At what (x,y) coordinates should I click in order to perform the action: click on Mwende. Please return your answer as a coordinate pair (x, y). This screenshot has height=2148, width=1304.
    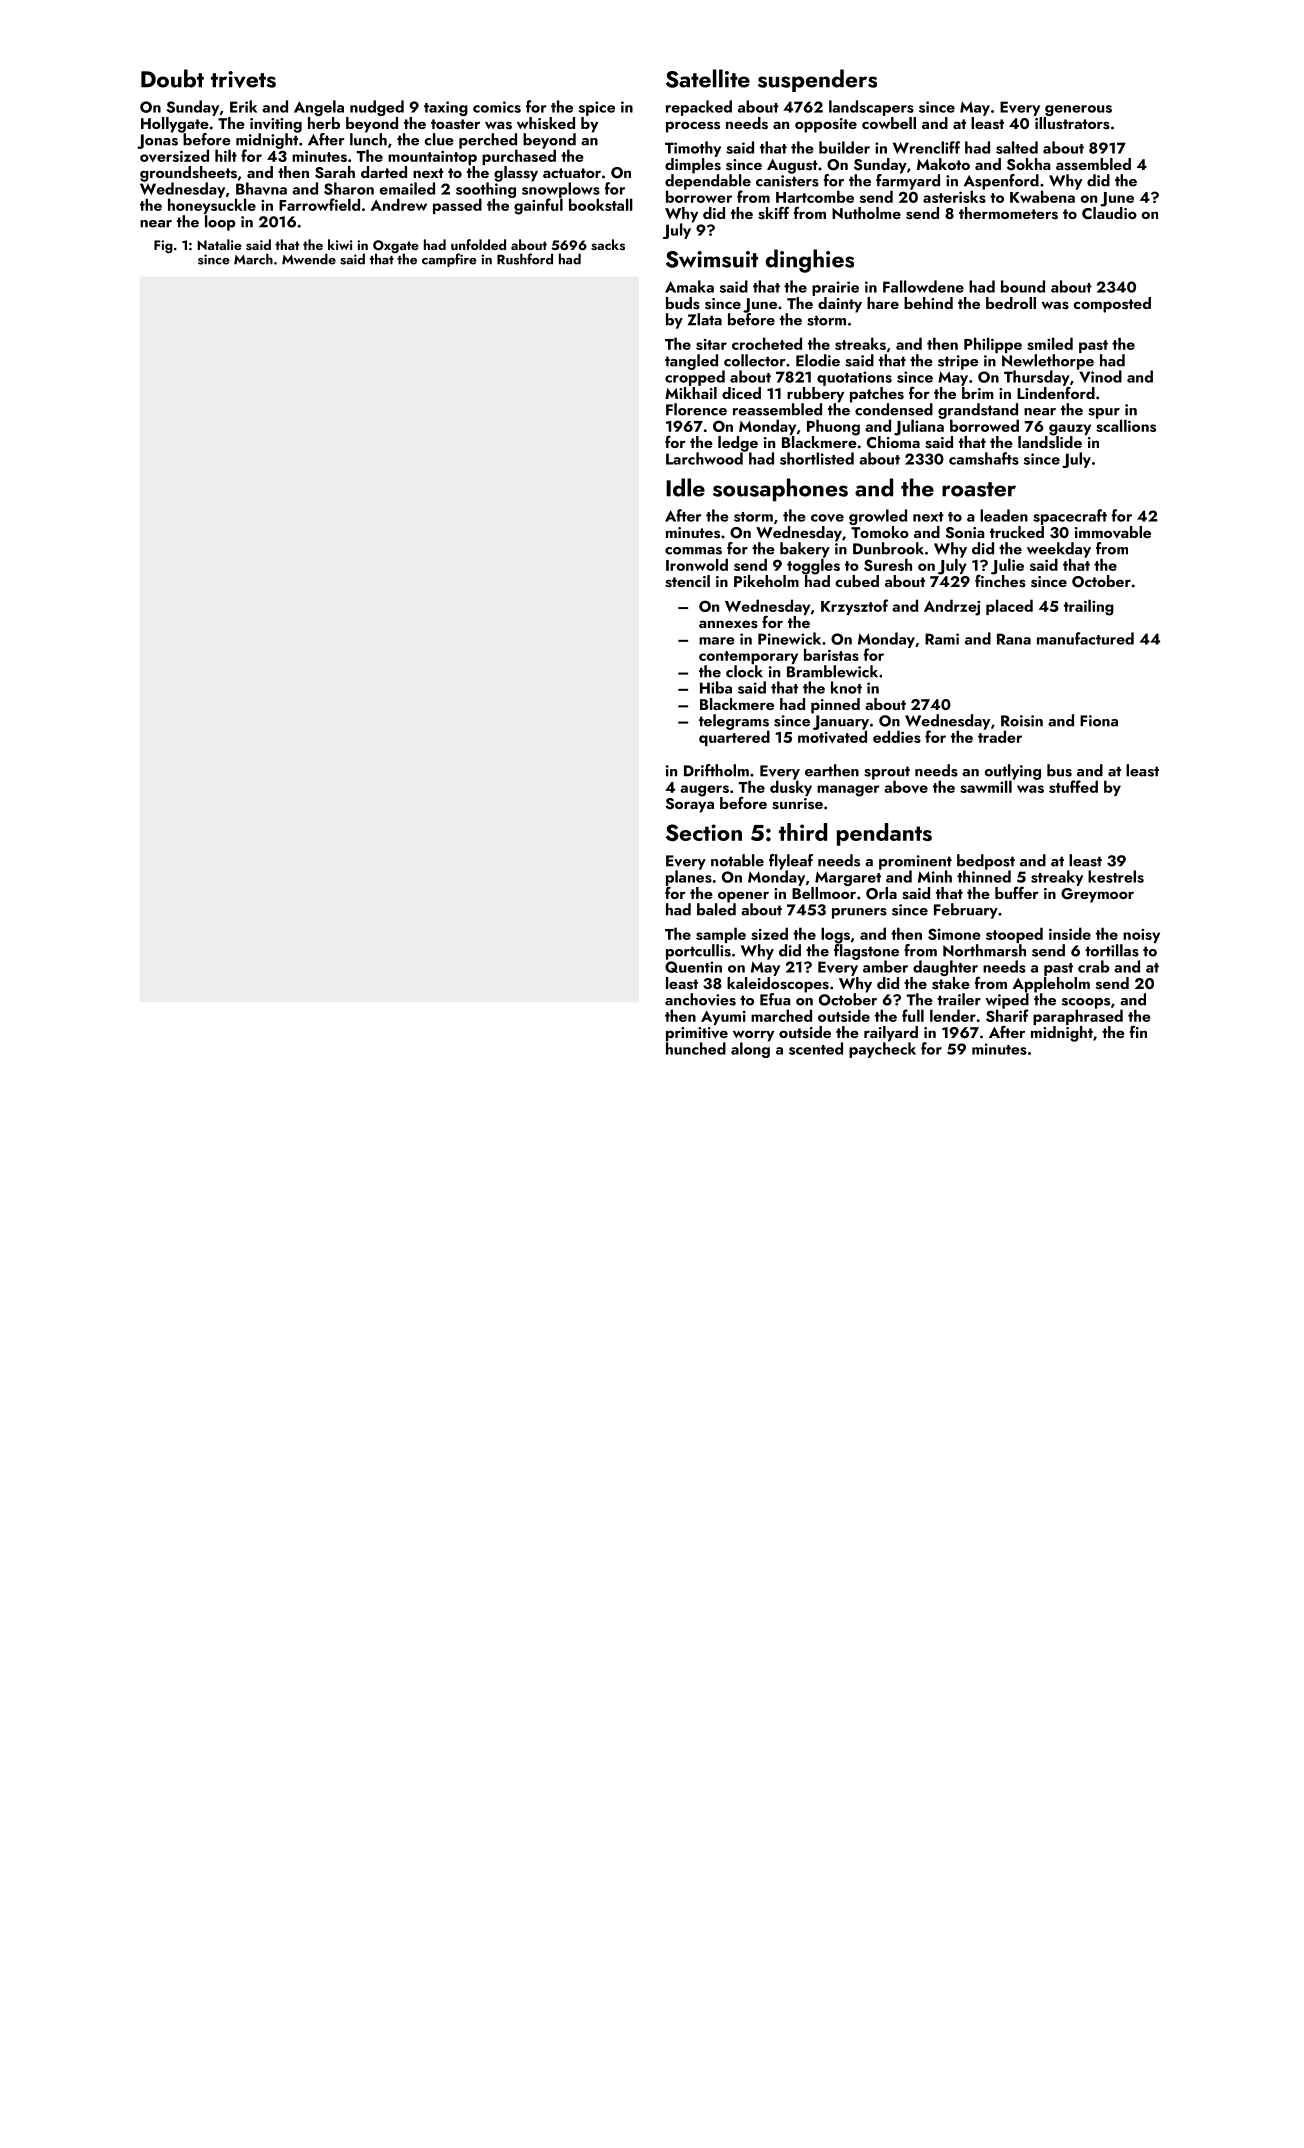
    Looking at the image, I should click on (309, 259).
